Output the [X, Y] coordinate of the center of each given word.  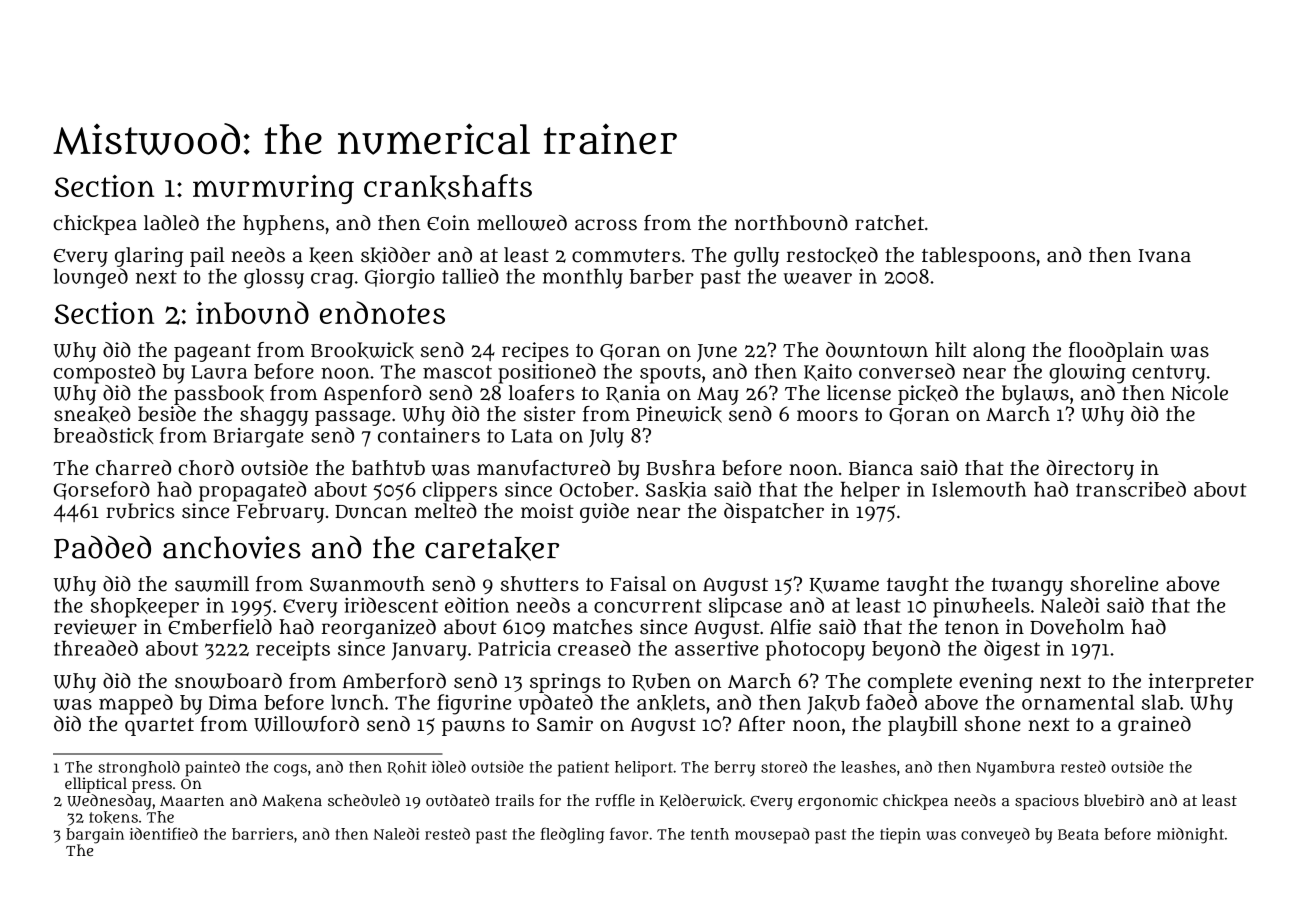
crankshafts [448, 187]
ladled [171, 223]
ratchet [889, 223]
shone [993, 724]
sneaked [92, 414]
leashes [868, 767]
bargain [95, 836]
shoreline [1114, 584]
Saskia [676, 490]
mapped [136, 704]
